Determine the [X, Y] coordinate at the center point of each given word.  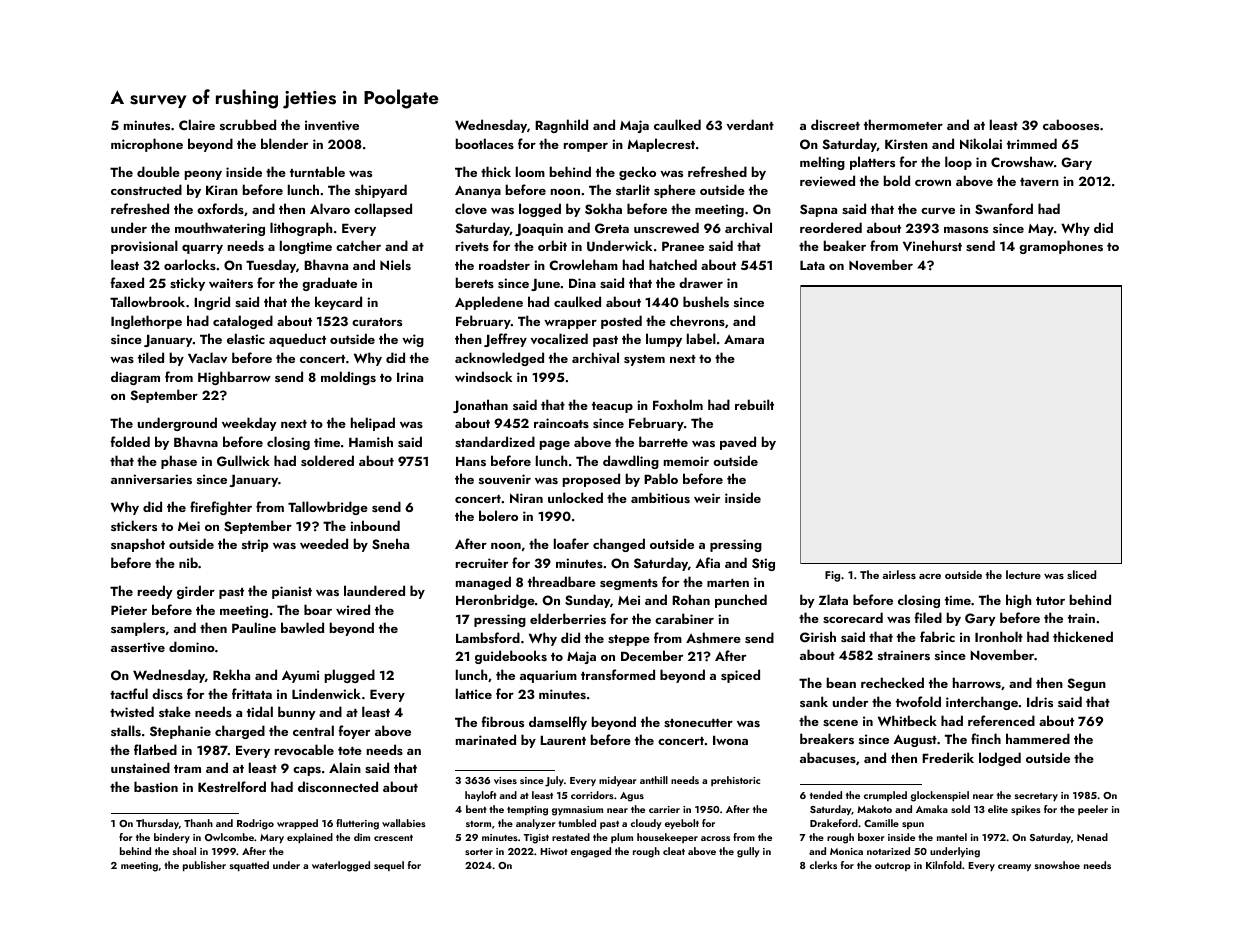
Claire [197, 124]
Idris [1040, 701]
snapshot [138, 545]
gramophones [1061, 247]
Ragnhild [561, 126]
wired [353, 609]
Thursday [157, 824]
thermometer [903, 124]
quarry [202, 249]
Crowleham [583, 264]
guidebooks [511, 657]
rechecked [892, 682]
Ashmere [713, 637]
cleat [674, 851]
